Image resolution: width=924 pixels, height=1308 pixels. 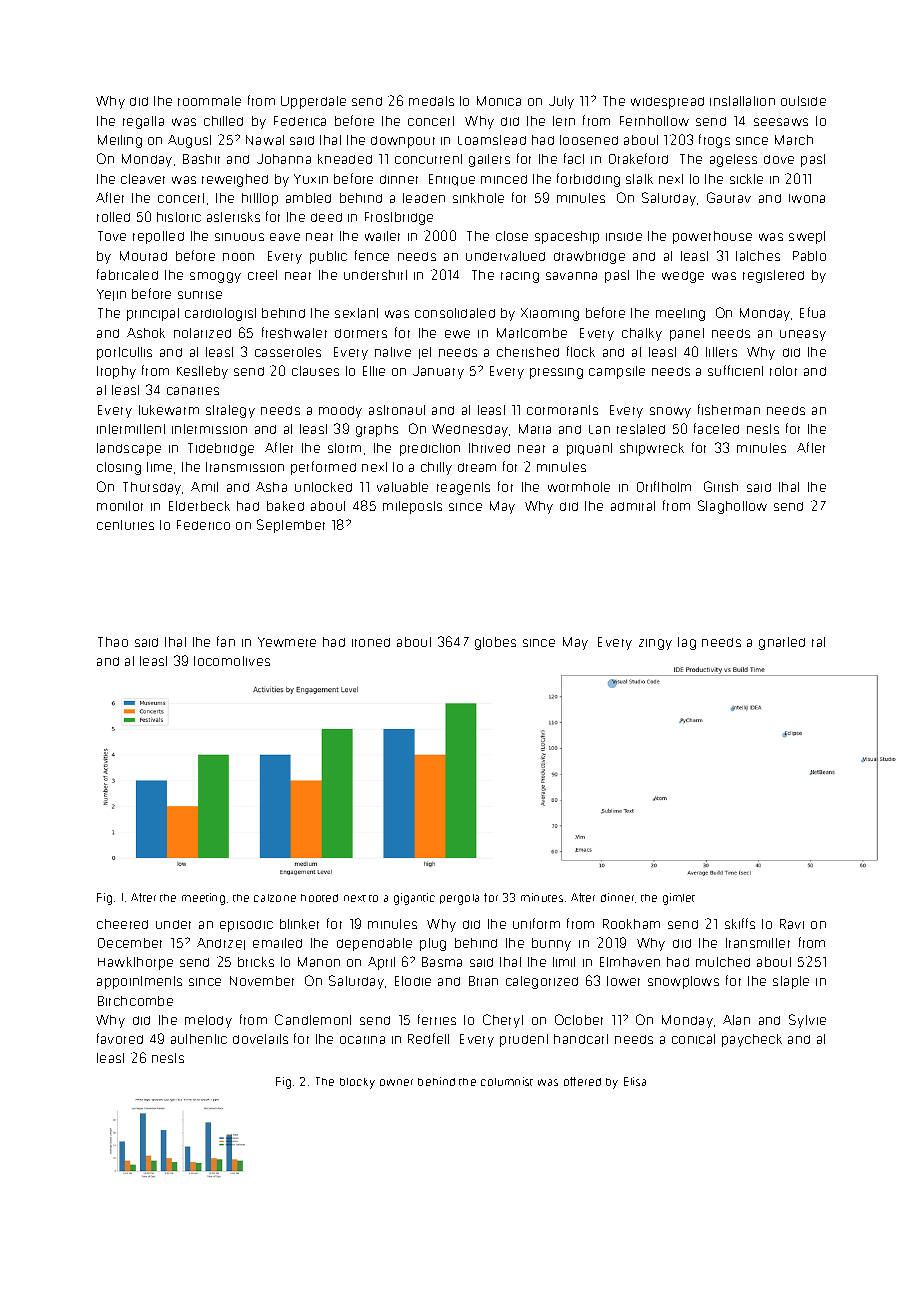 I want to click on jet, so click(x=425, y=353).
